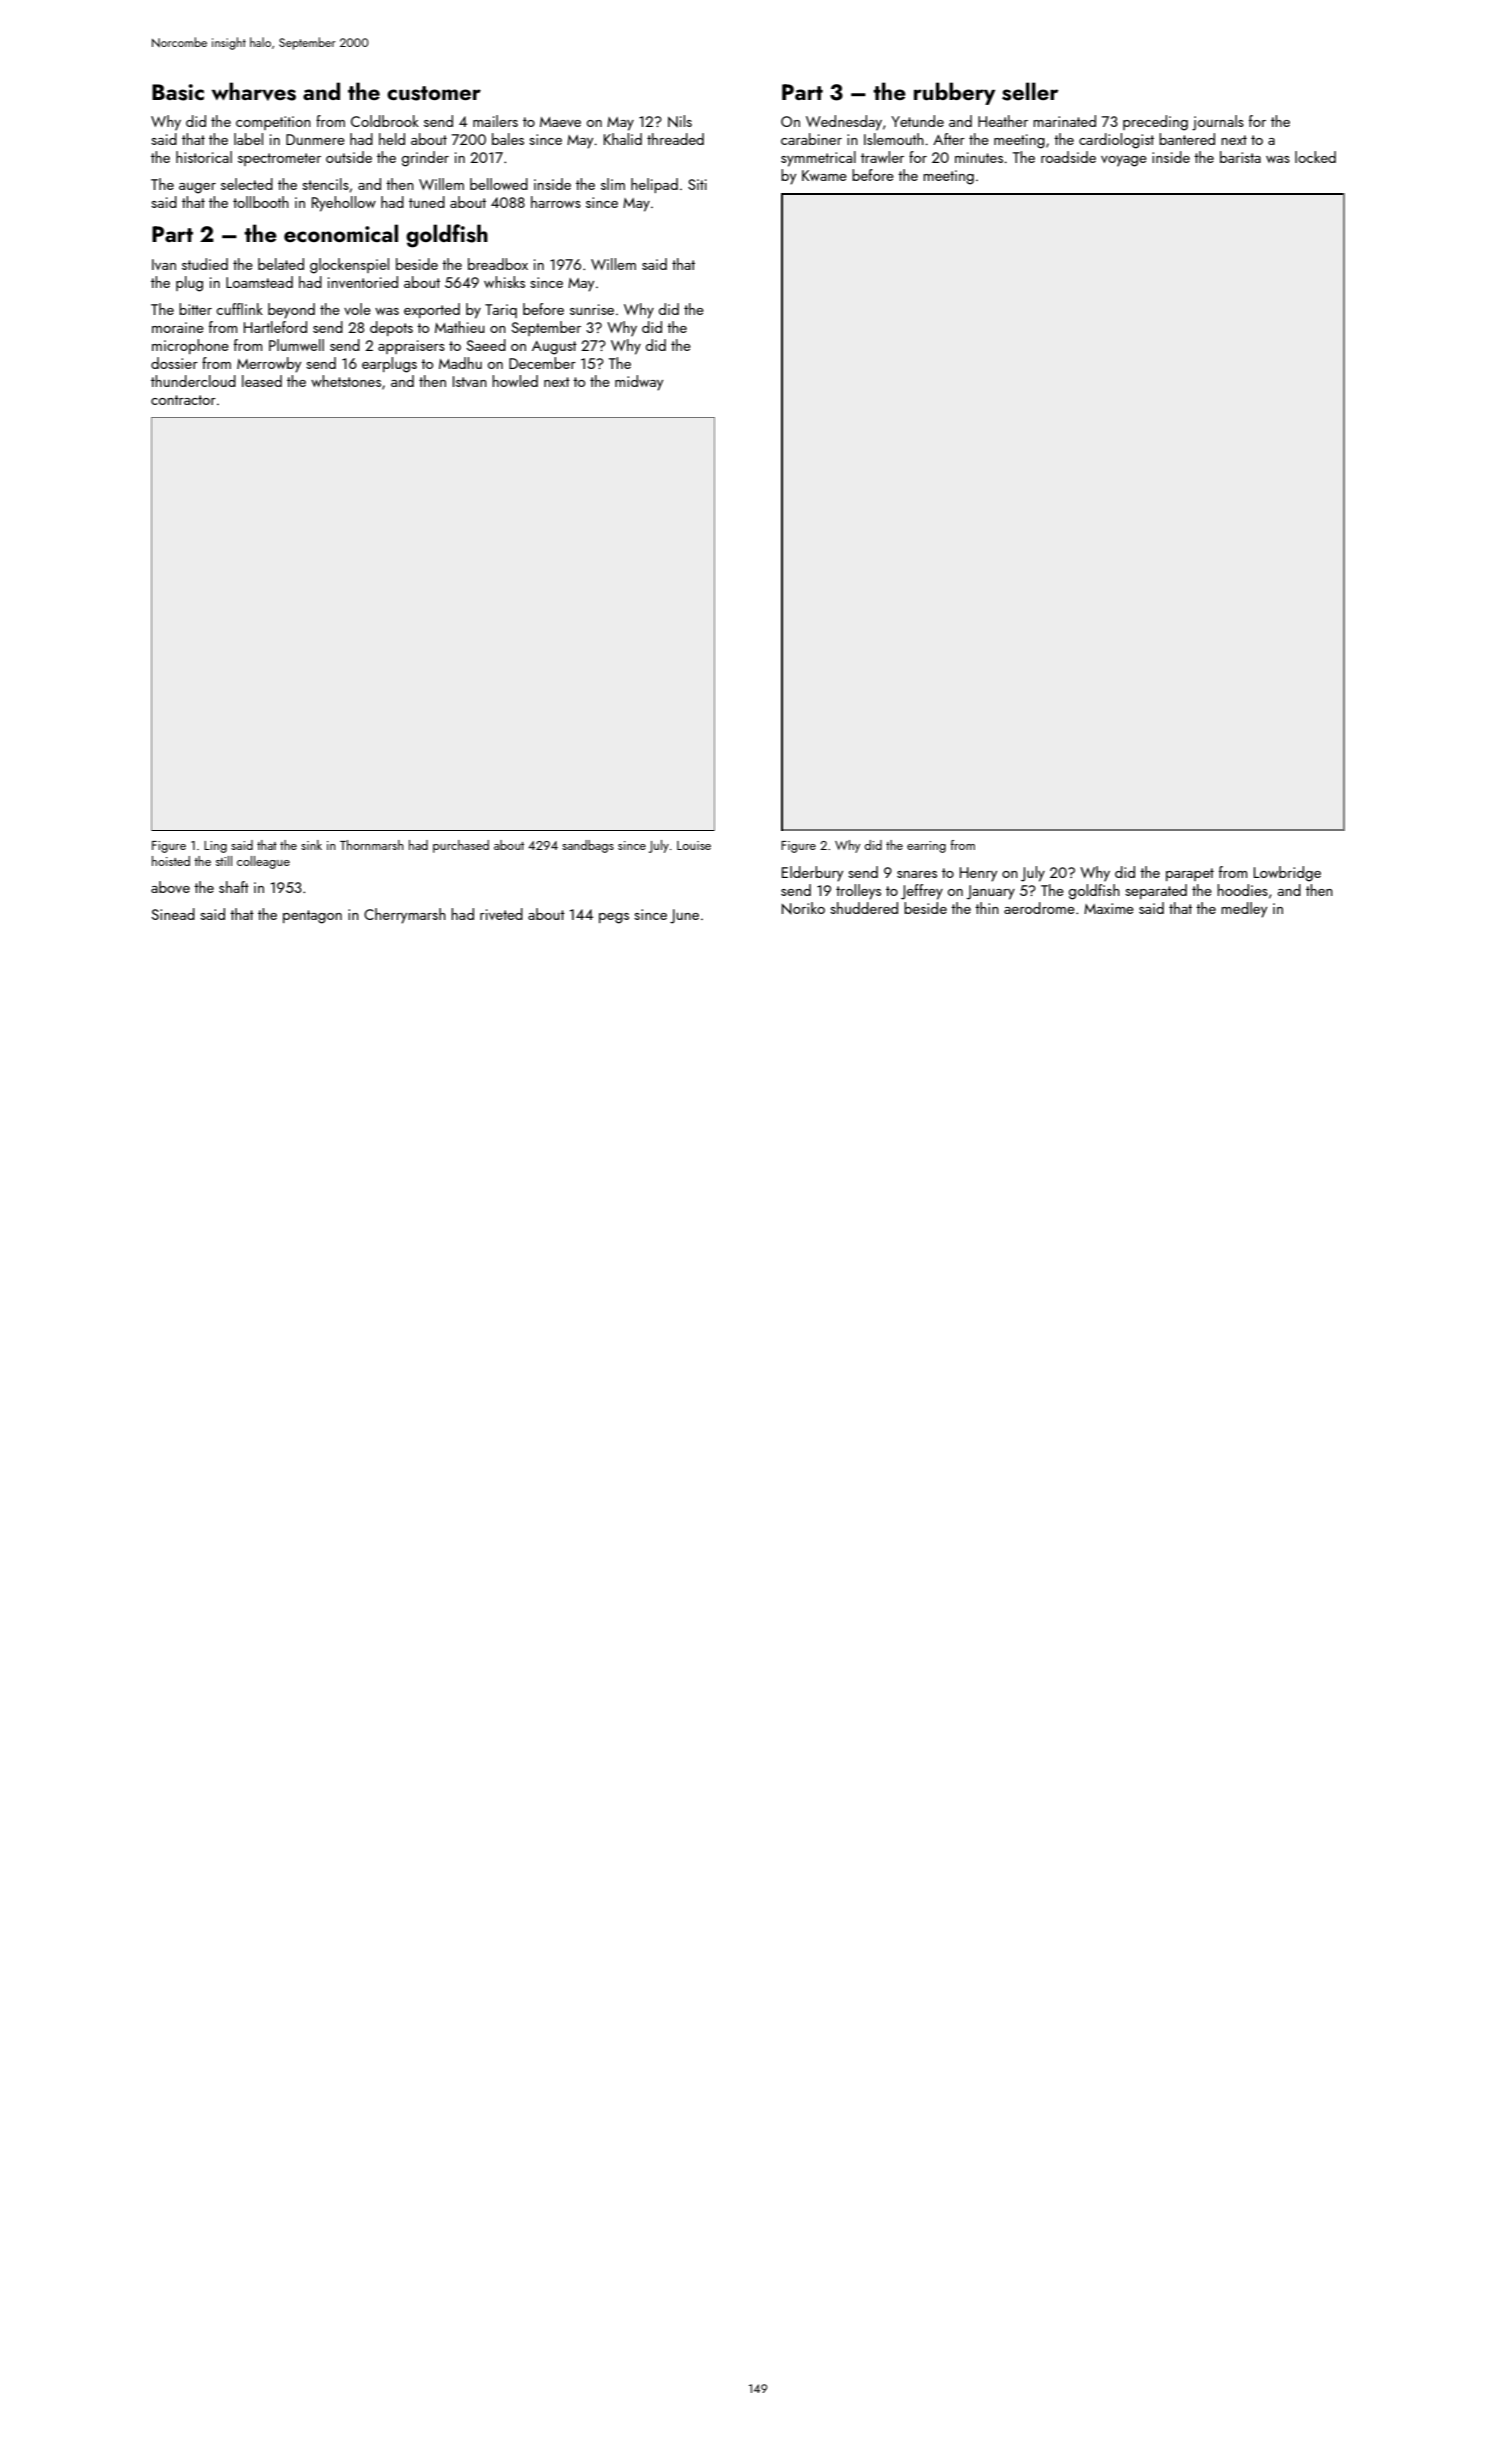 The height and width of the screenshot is (2464, 1496). Describe the element at coordinates (926, 847) in the screenshot. I see `earring` at that location.
